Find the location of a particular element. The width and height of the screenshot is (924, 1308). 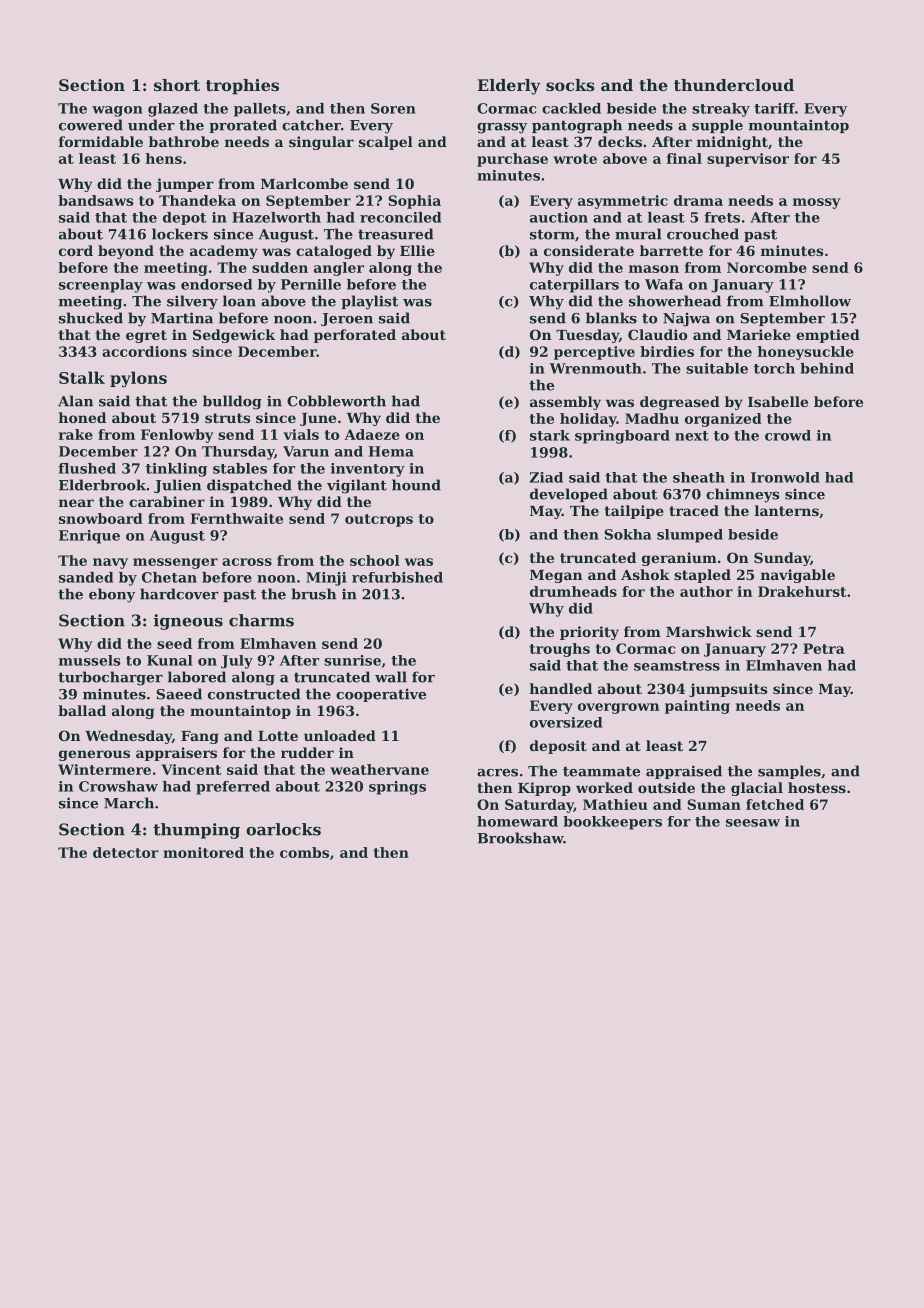

glazed is located at coordinates (173, 110).
